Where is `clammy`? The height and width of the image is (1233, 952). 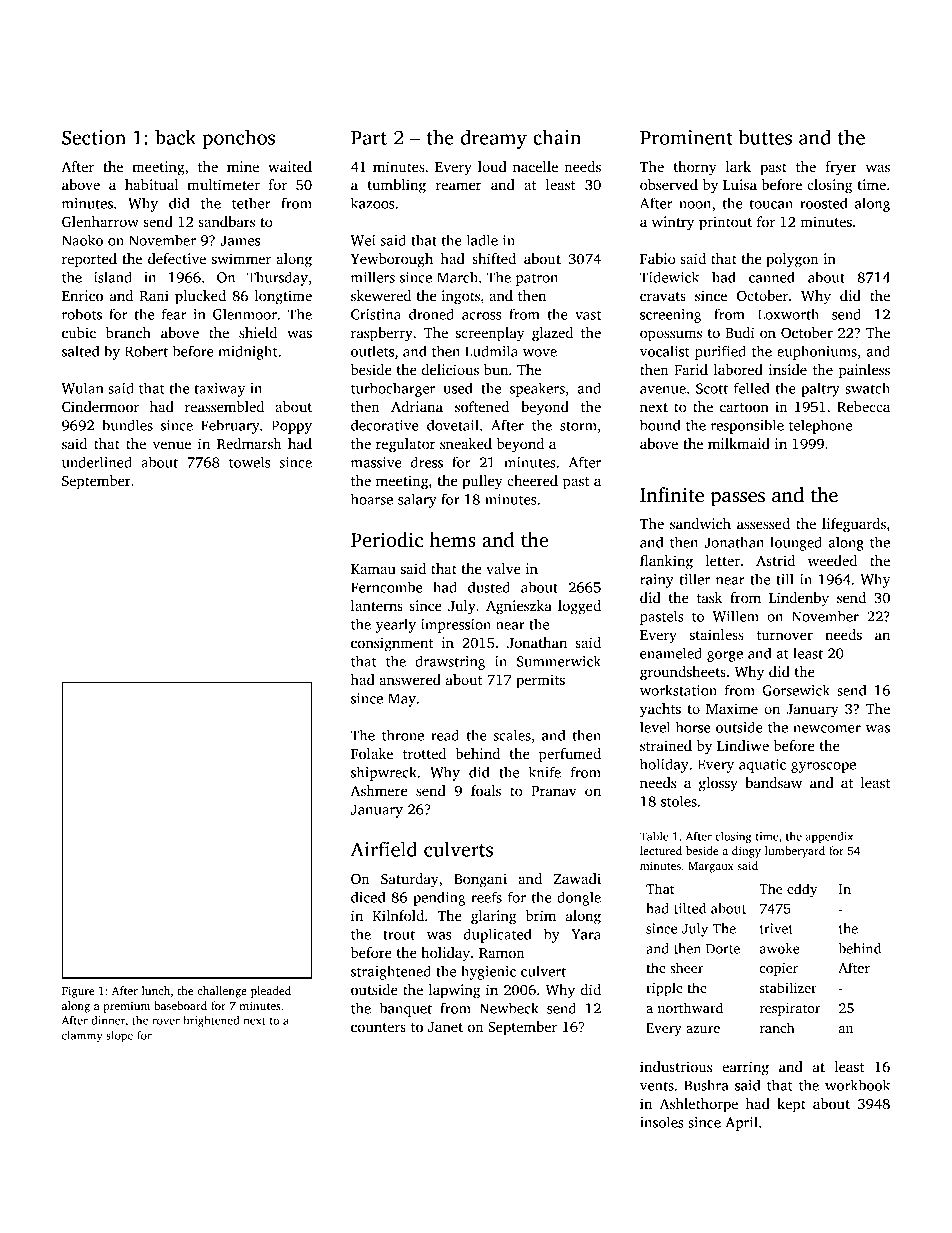 clammy is located at coordinates (82, 1036).
